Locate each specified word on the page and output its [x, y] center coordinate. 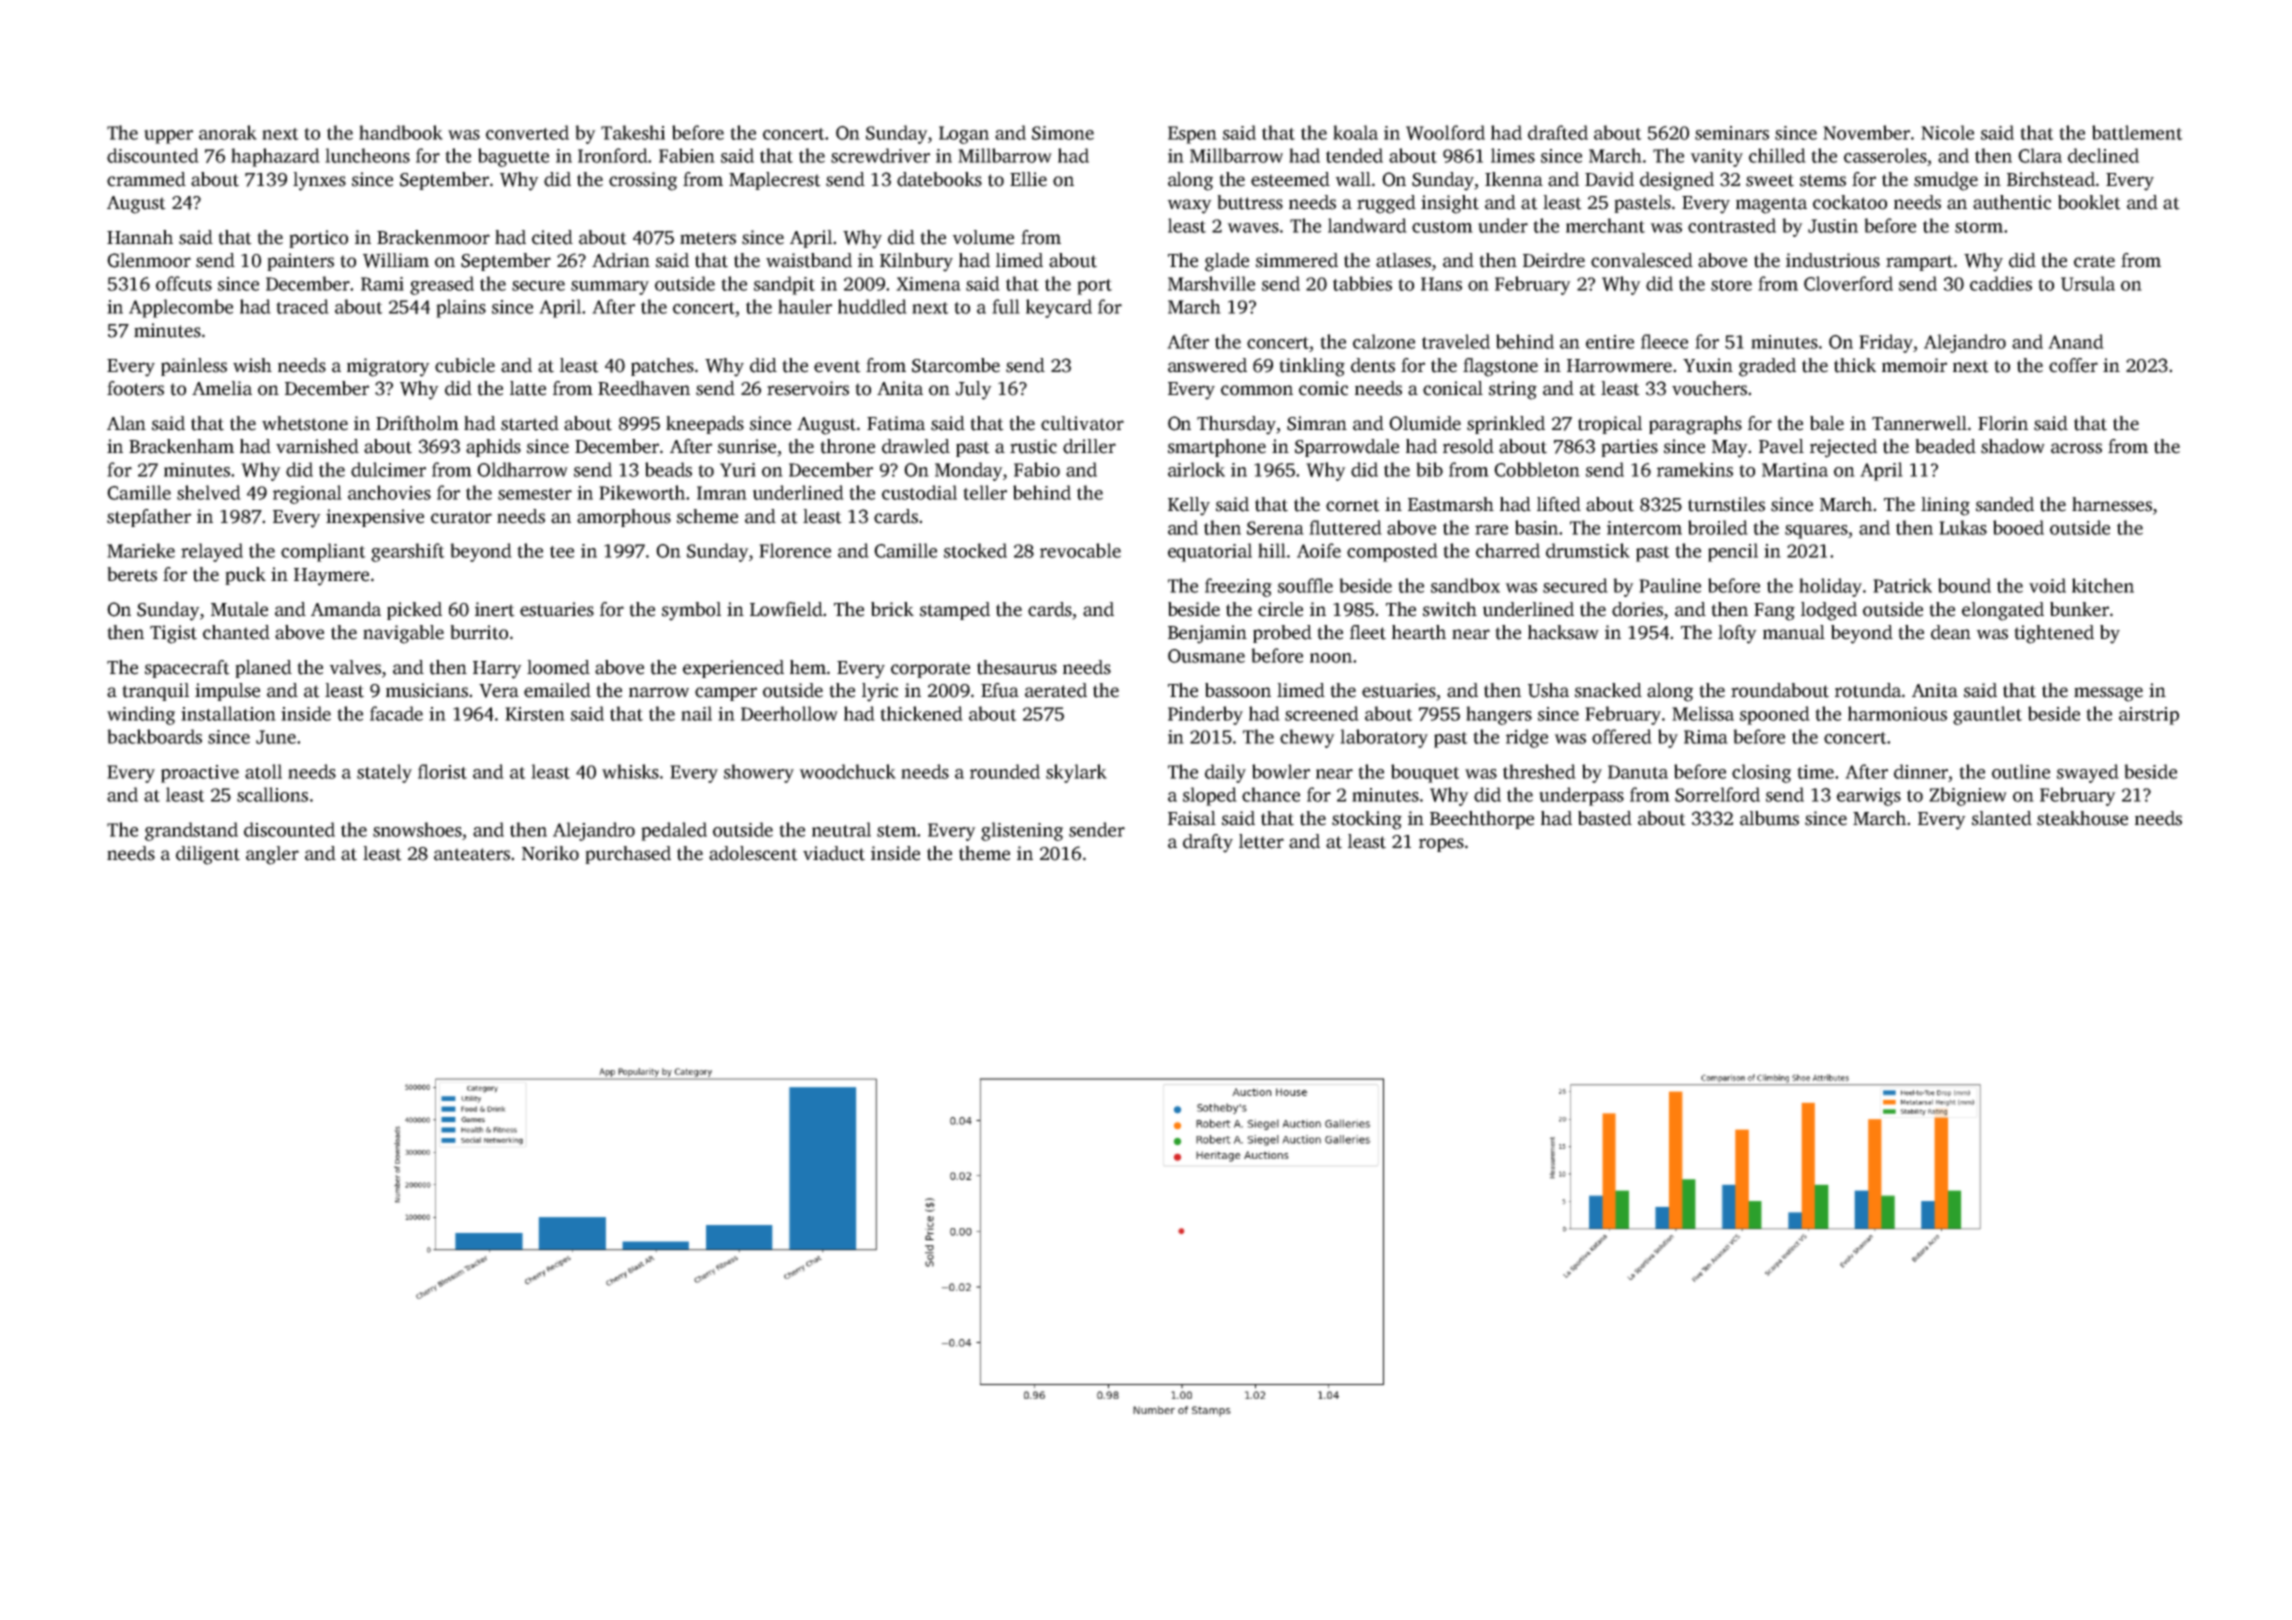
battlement [2137, 132]
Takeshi [633, 132]
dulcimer [388, 469]
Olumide [1425, 423]
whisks [630, 771]
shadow [2013, 446]
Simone [1063, 133]
